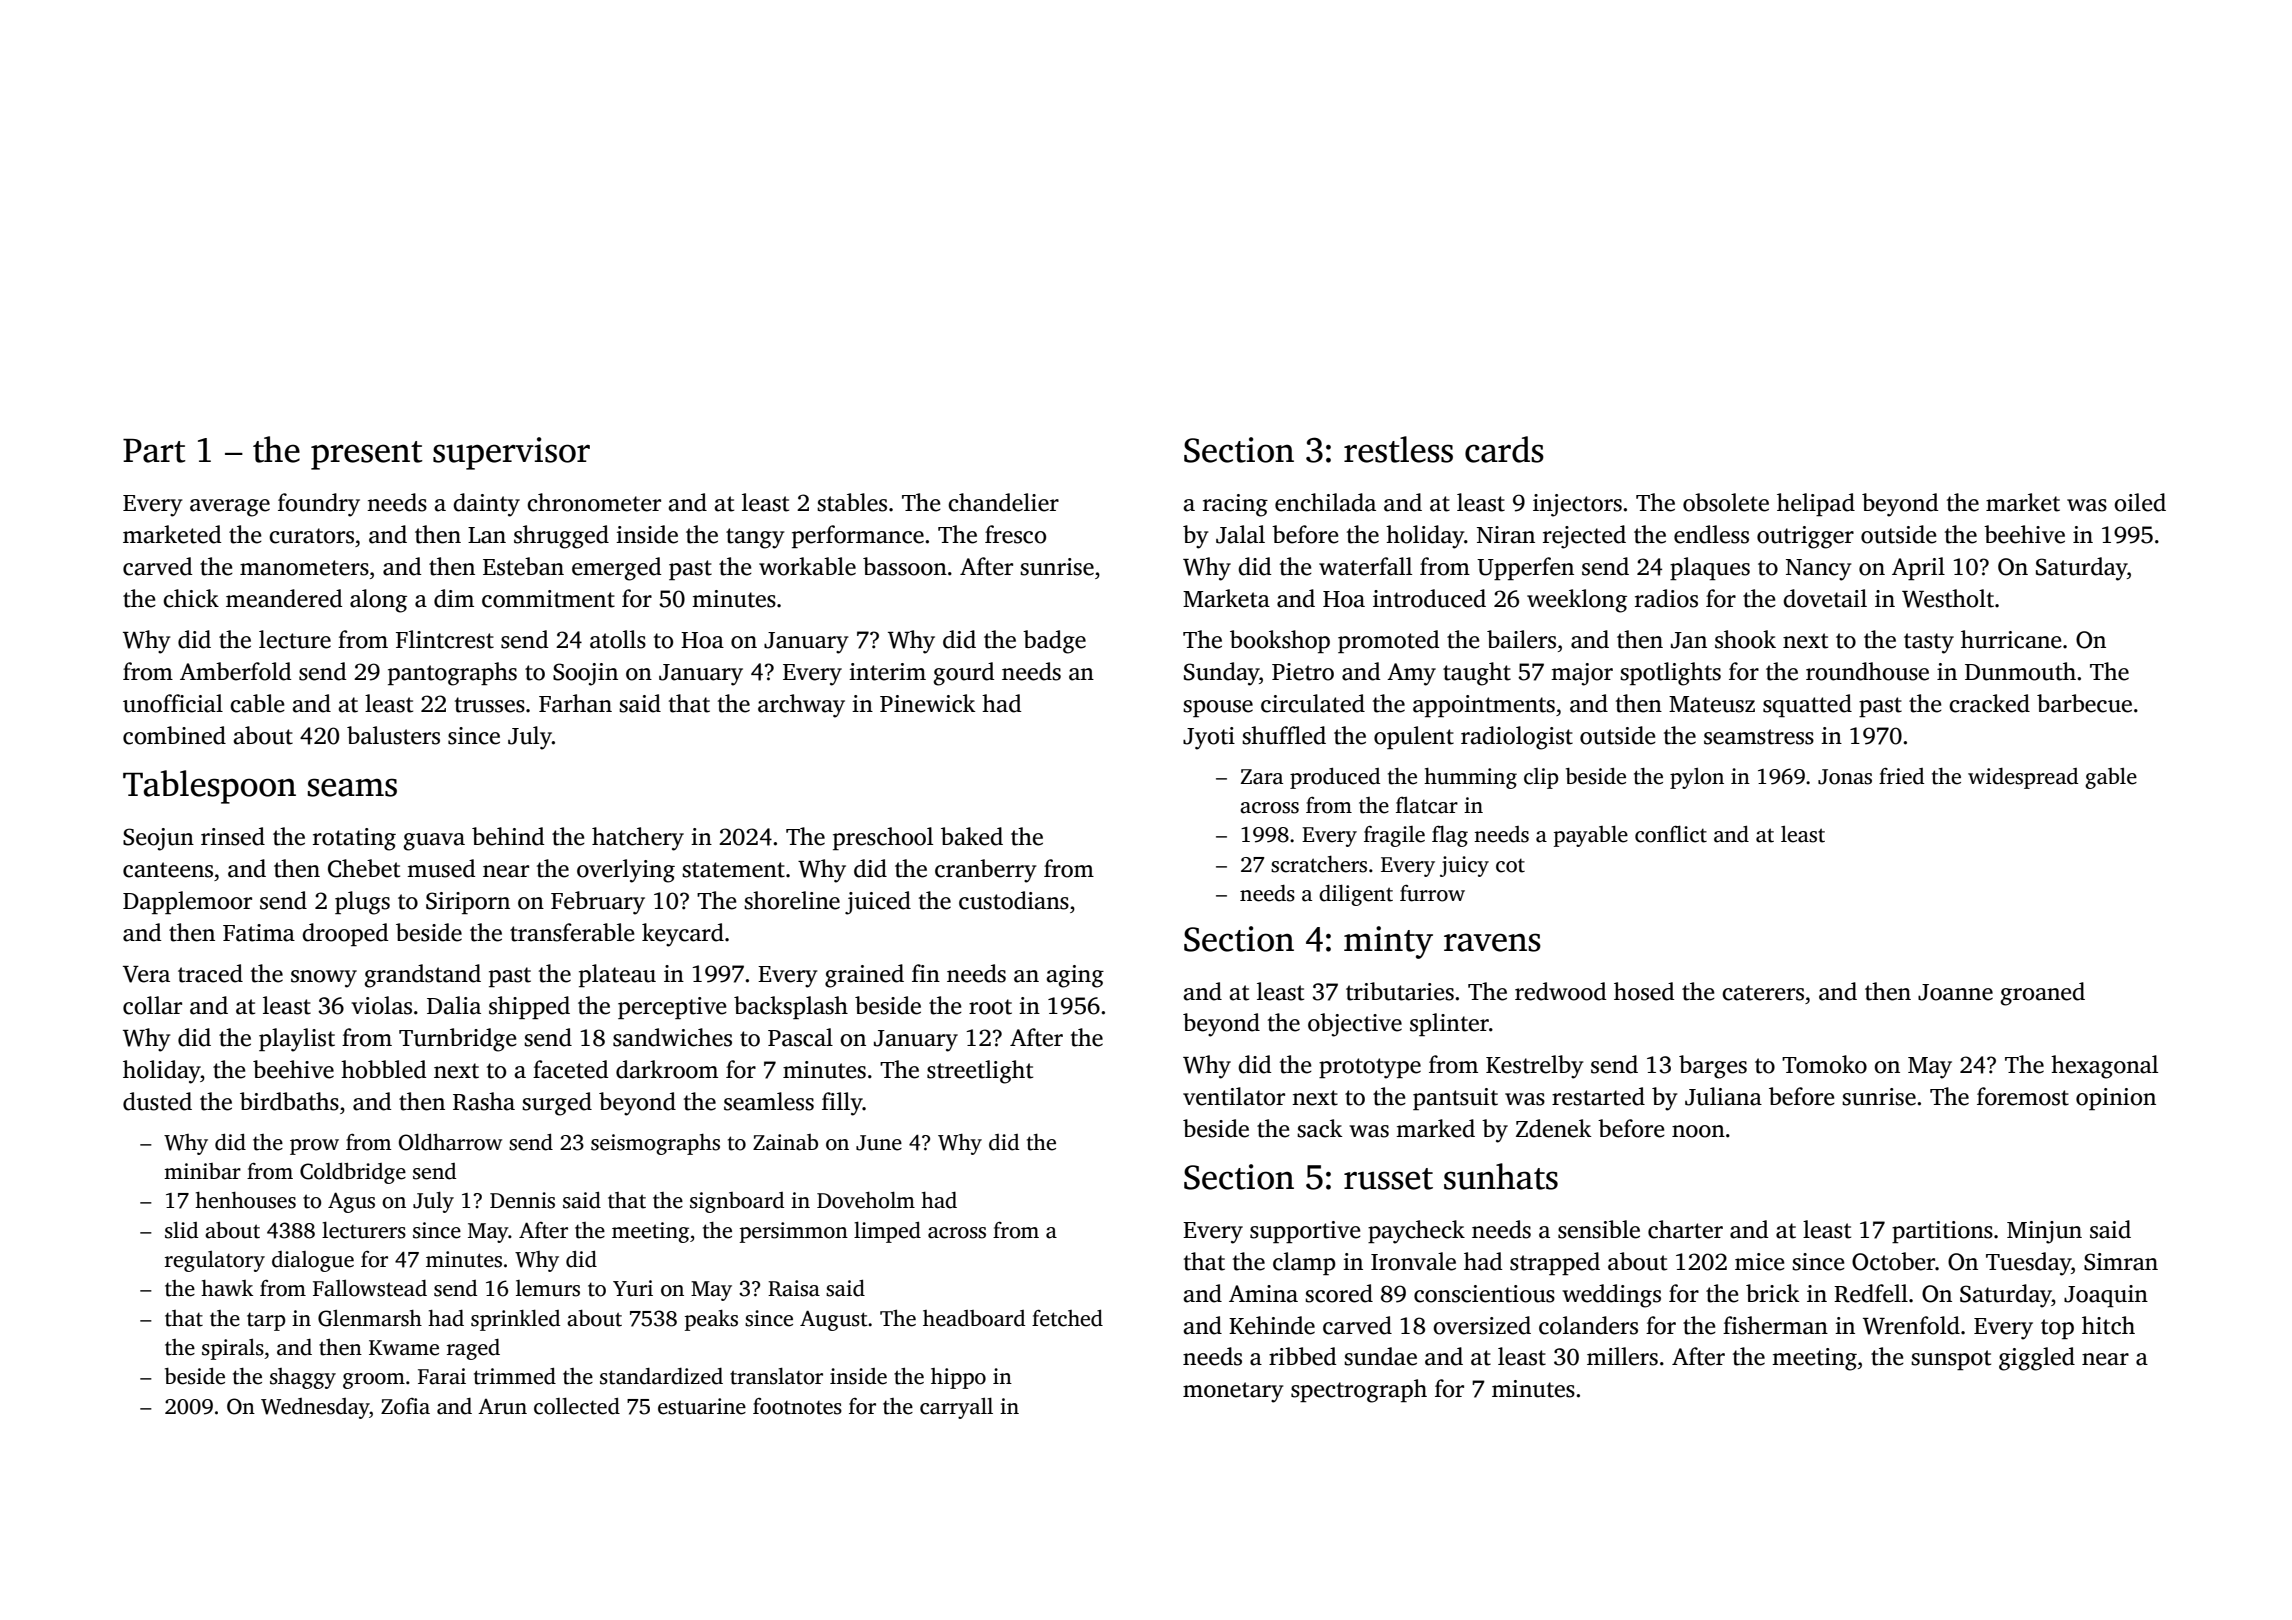  Describe the element at coordinates (1398, 449) in the document. I see `restless` at that location.
